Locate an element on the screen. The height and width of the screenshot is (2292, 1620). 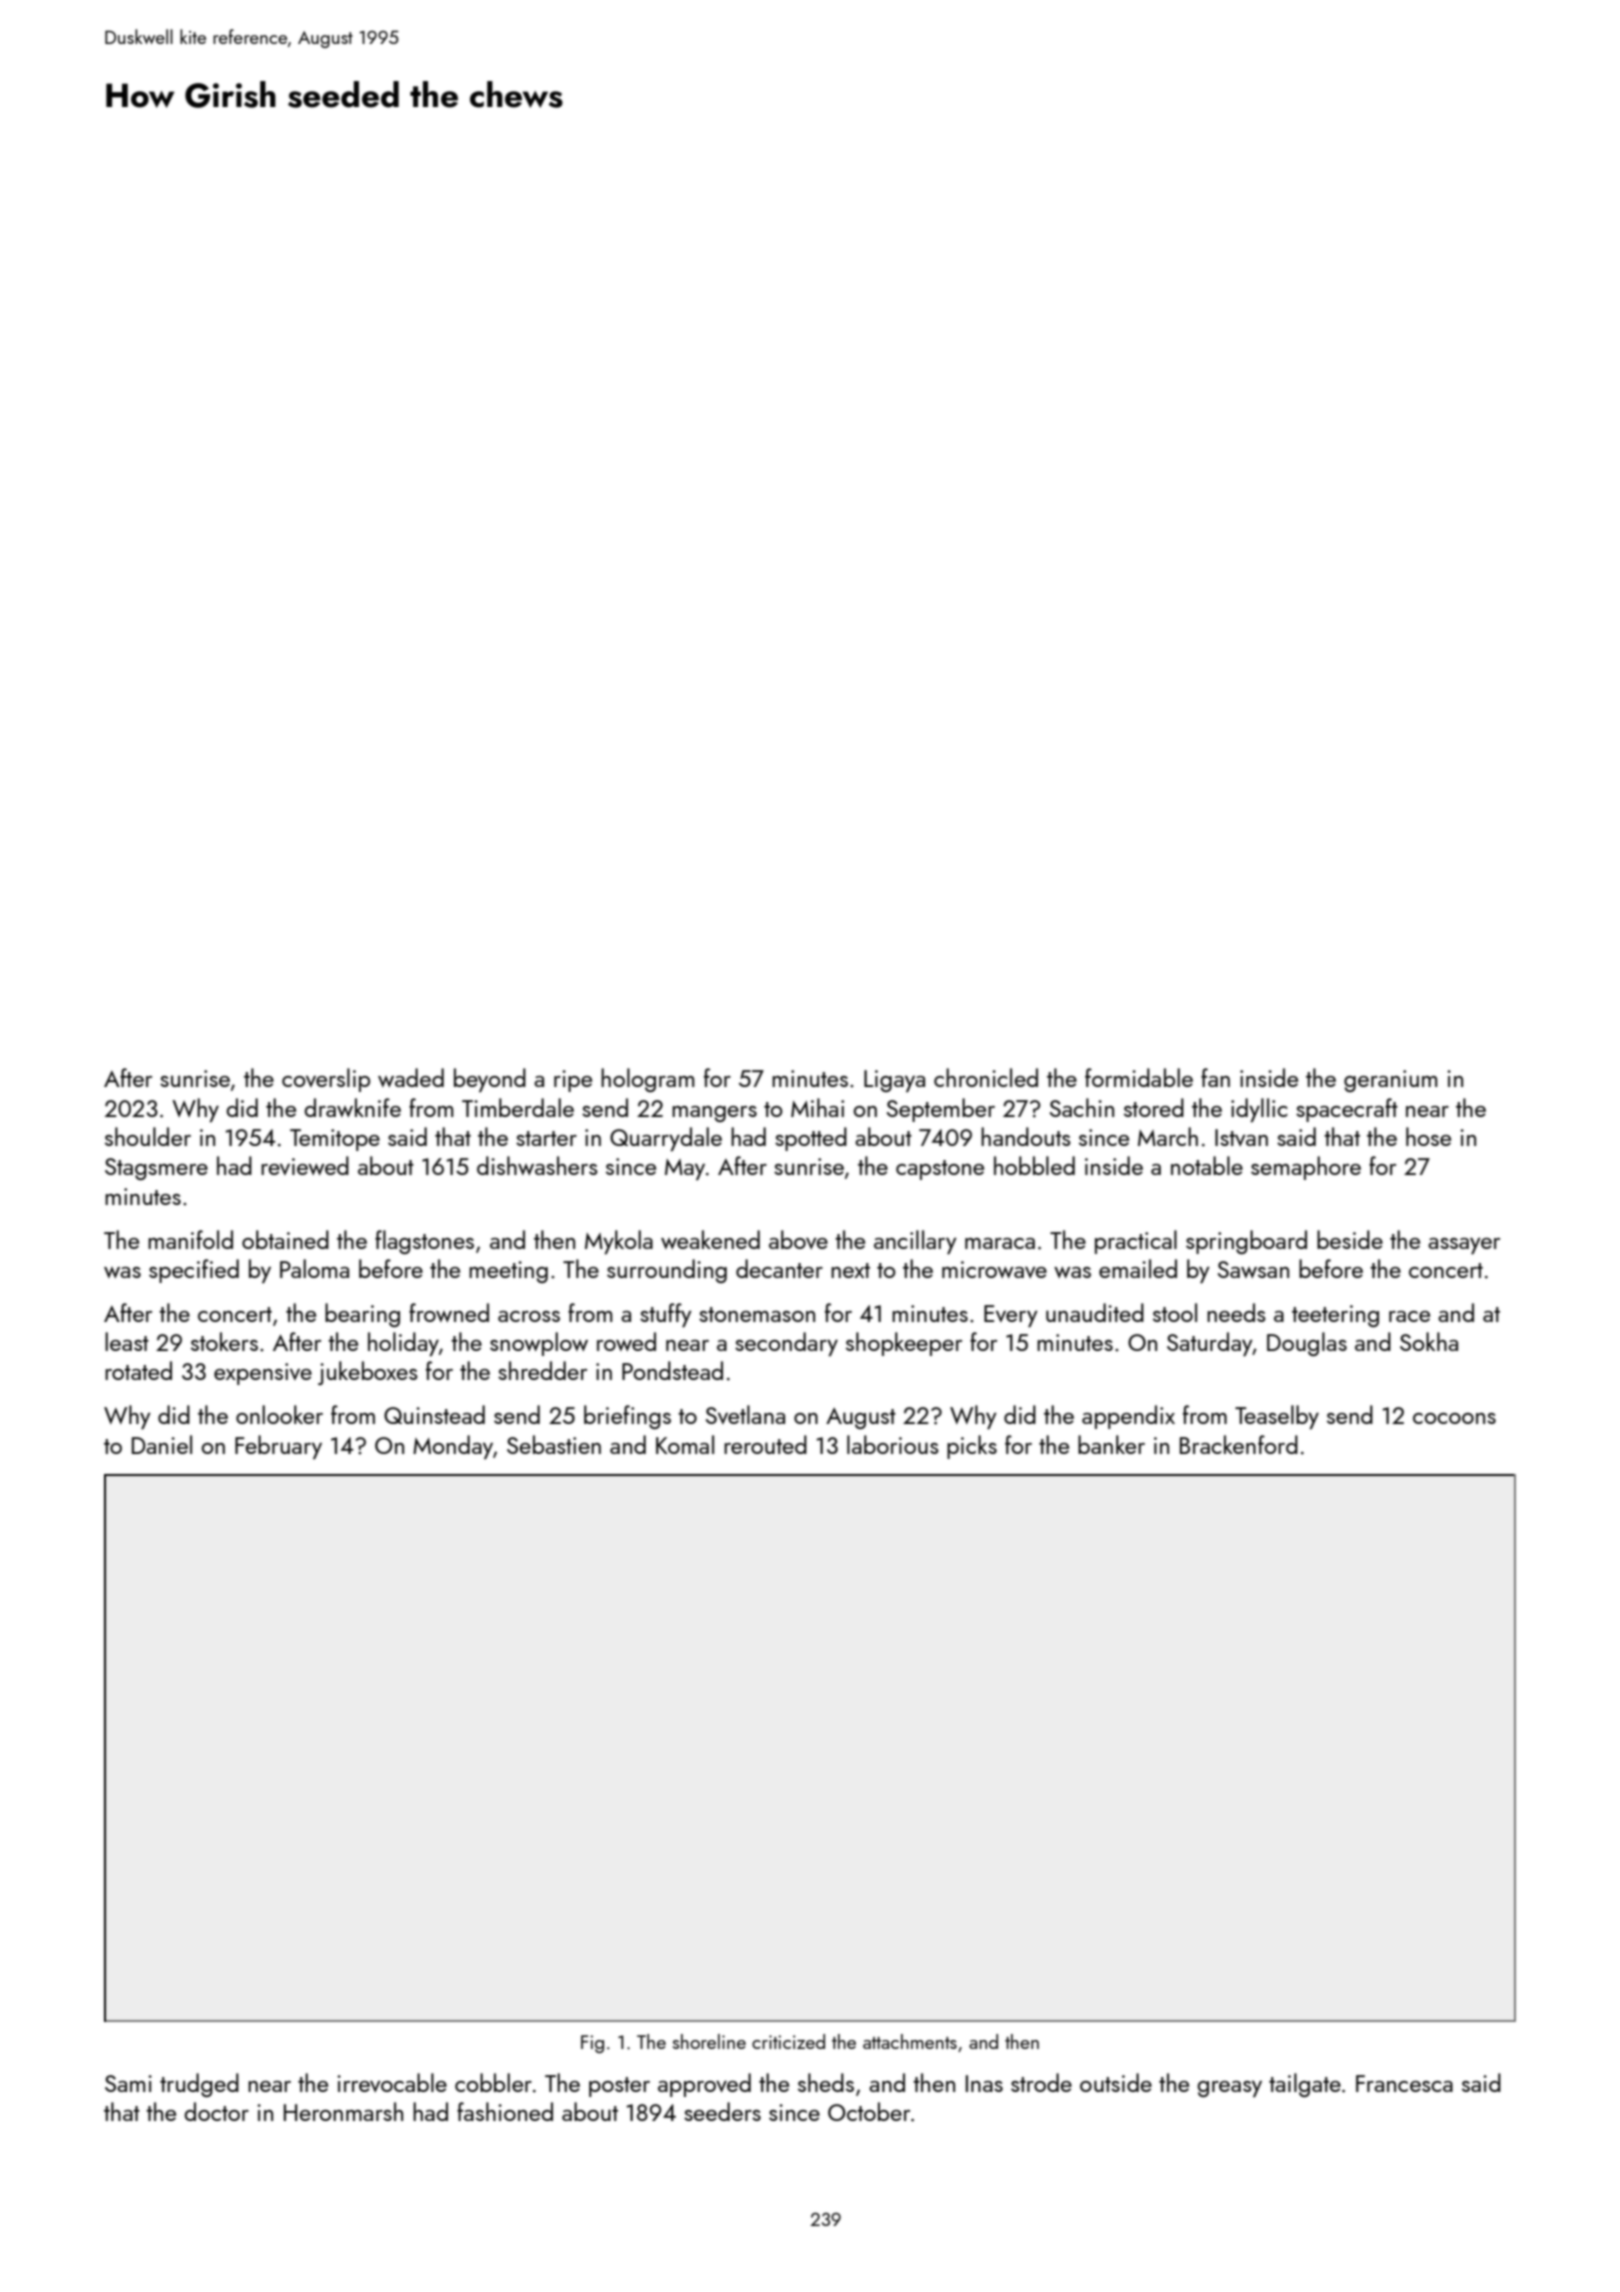
Saturday is located at coordinates (1209, 1344).
